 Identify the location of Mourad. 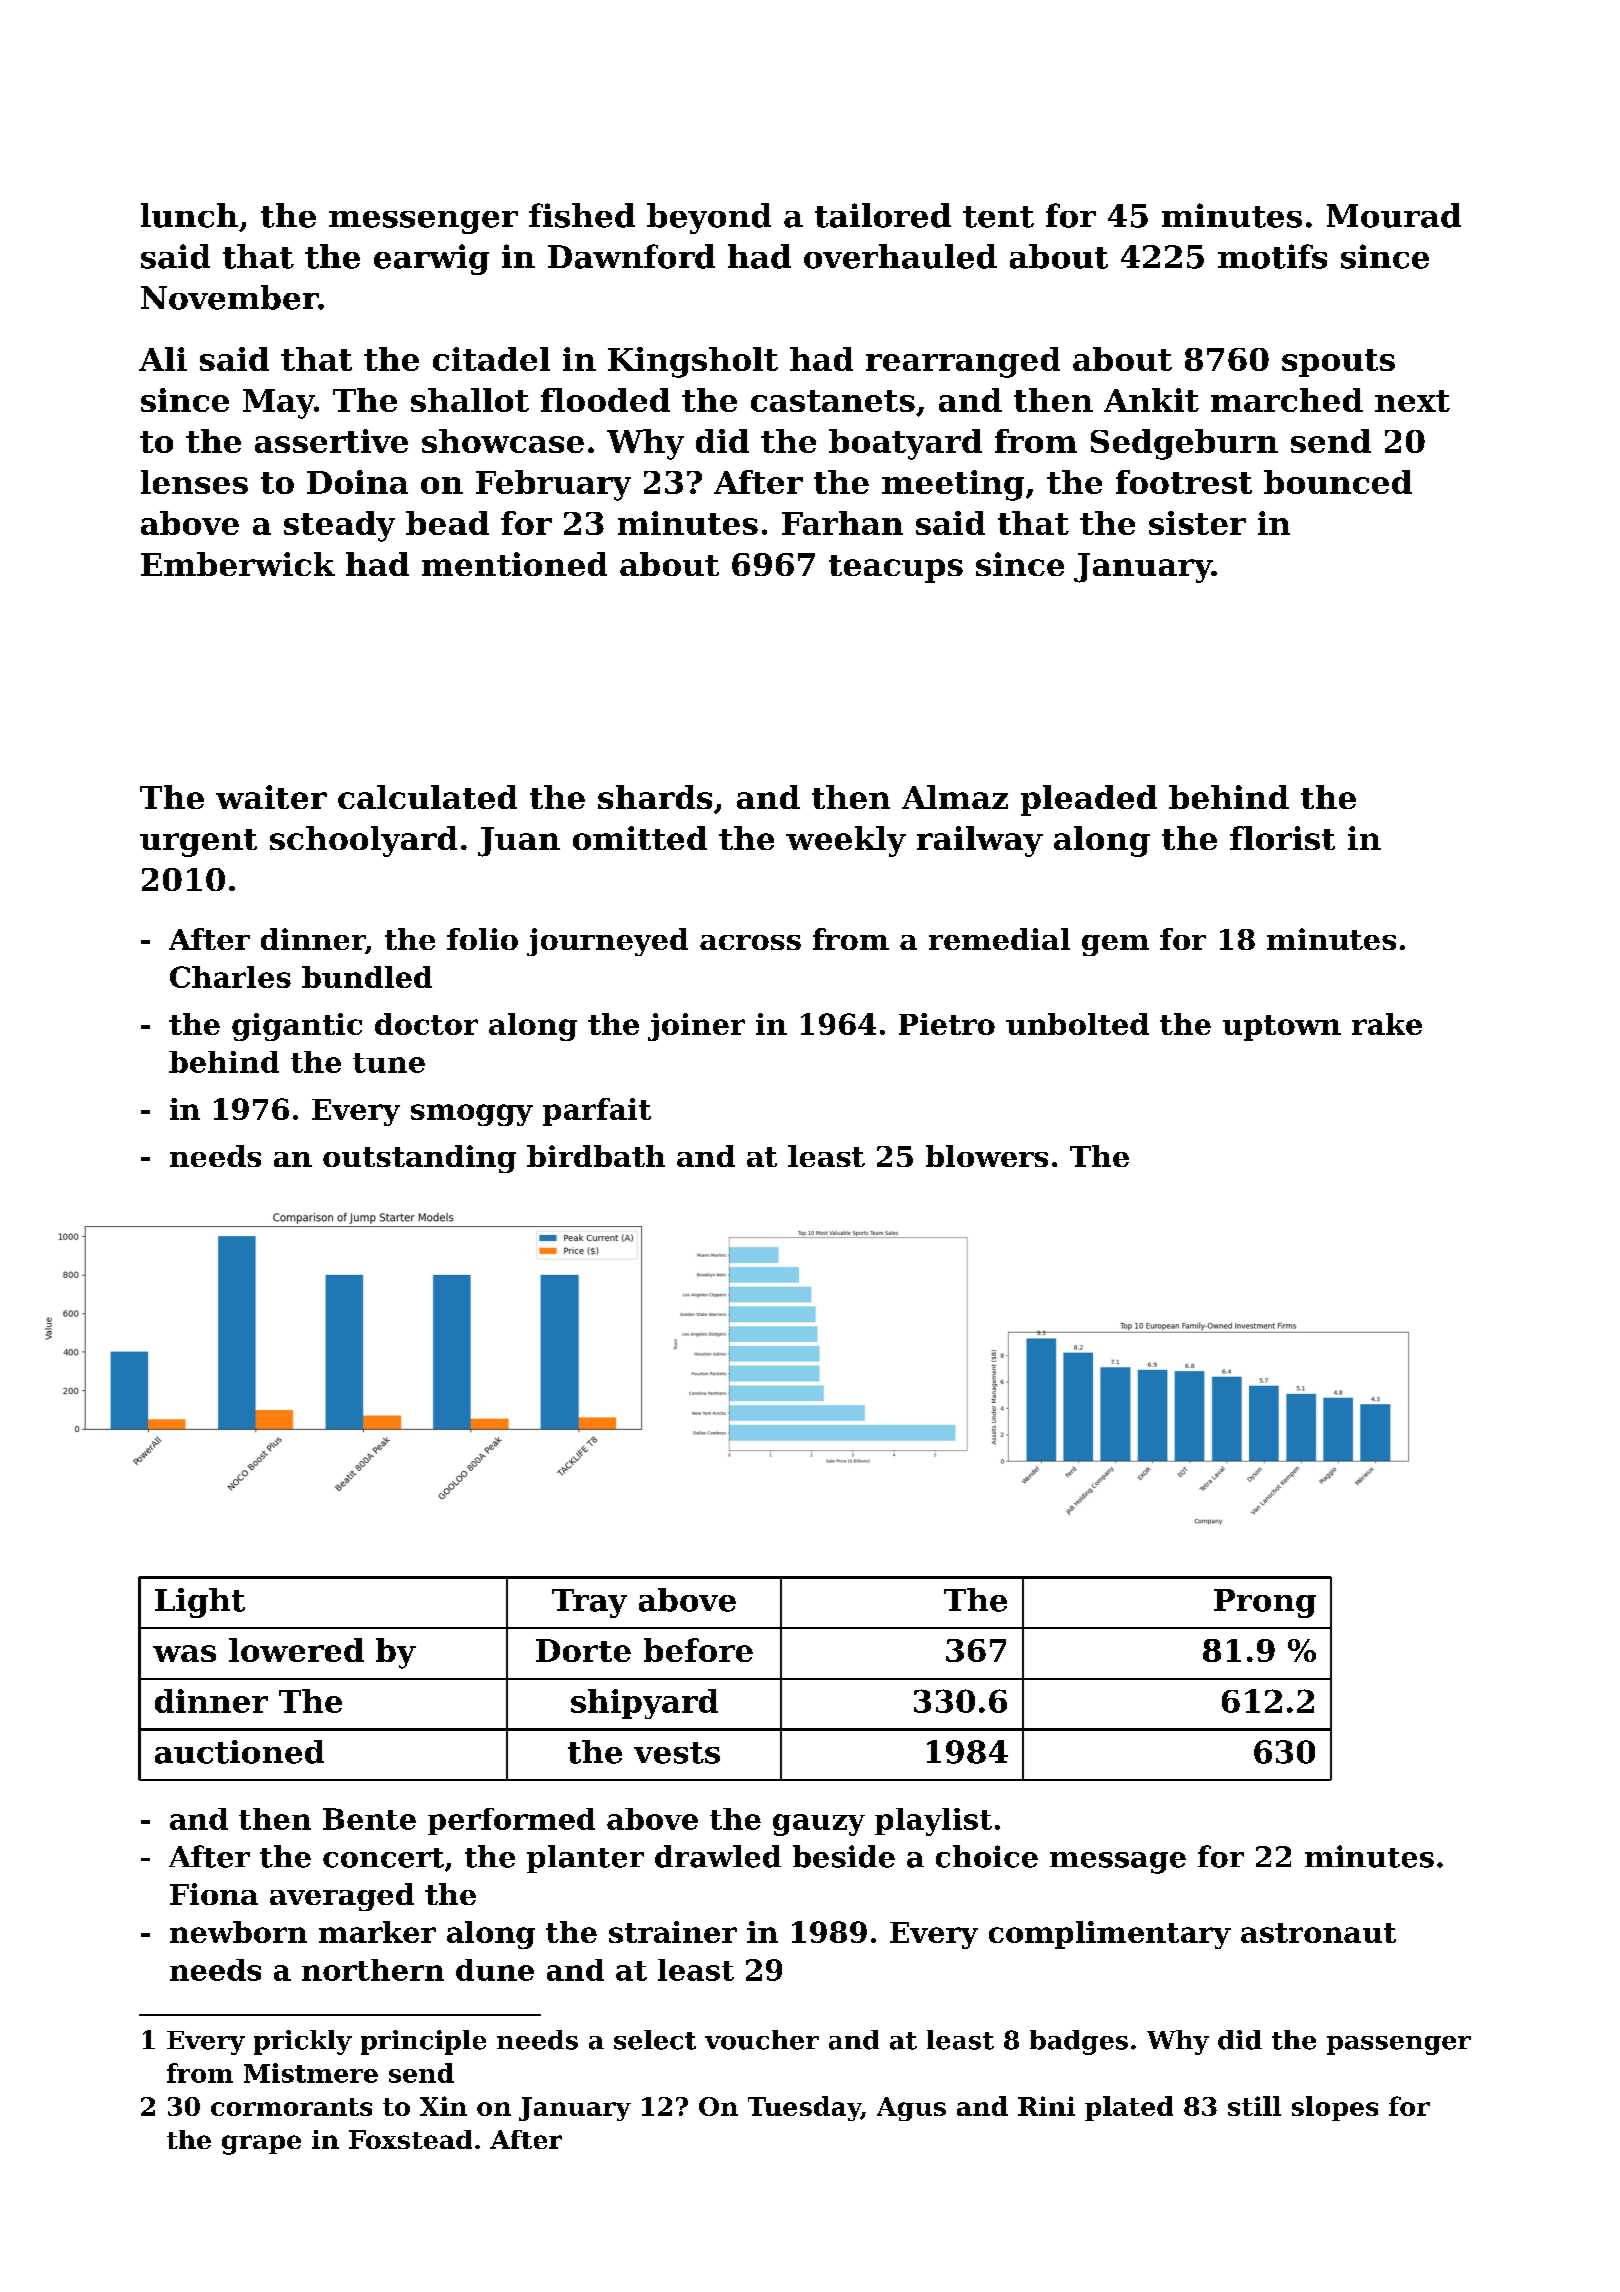
(1394, 215).
